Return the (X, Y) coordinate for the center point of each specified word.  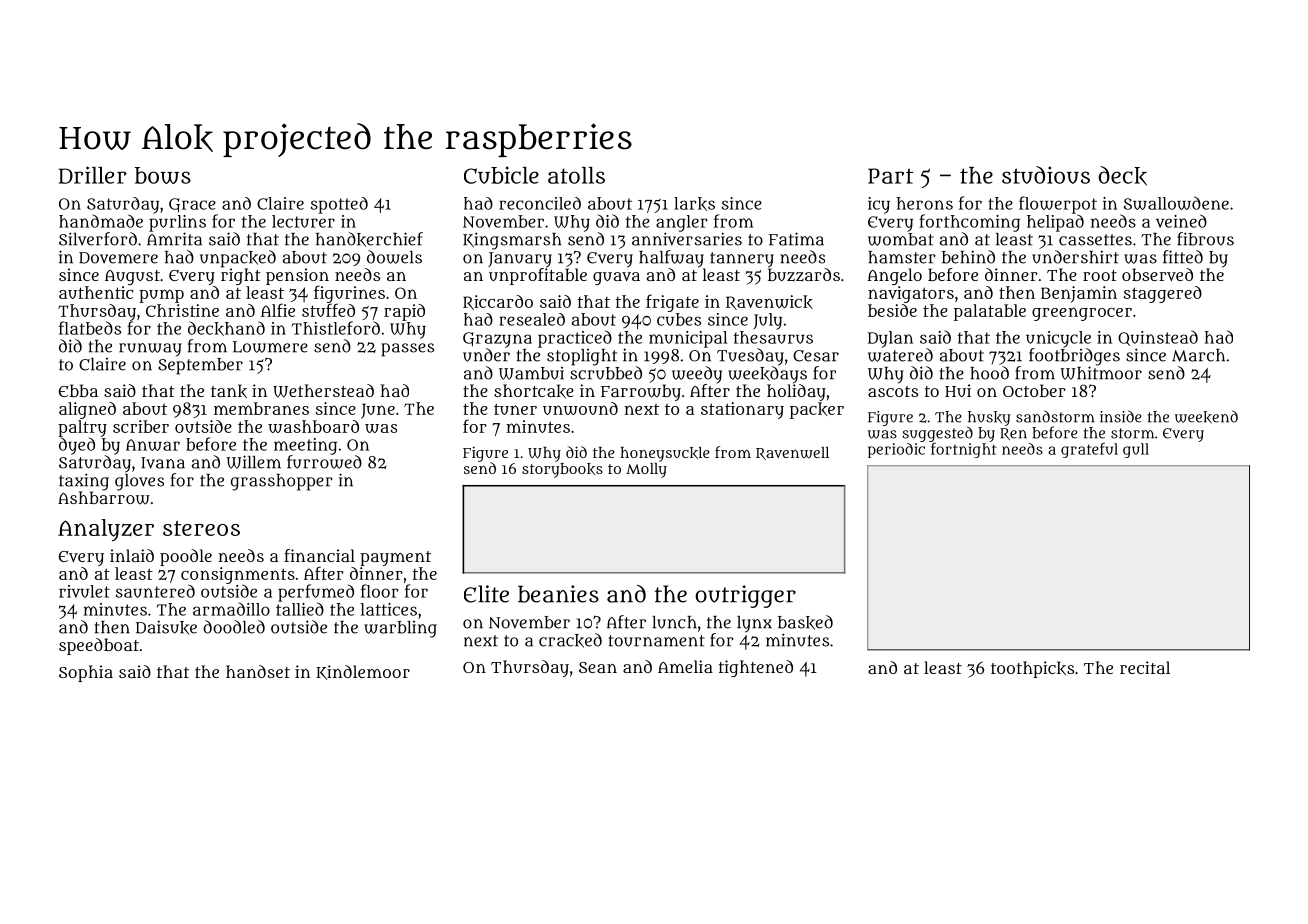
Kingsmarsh (512, 241)
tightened (756, 668)
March (1198, 355)
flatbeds (90, 328)
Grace (192, 205)
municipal (688, 339)
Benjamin (1079, 294)
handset (258, 671)
